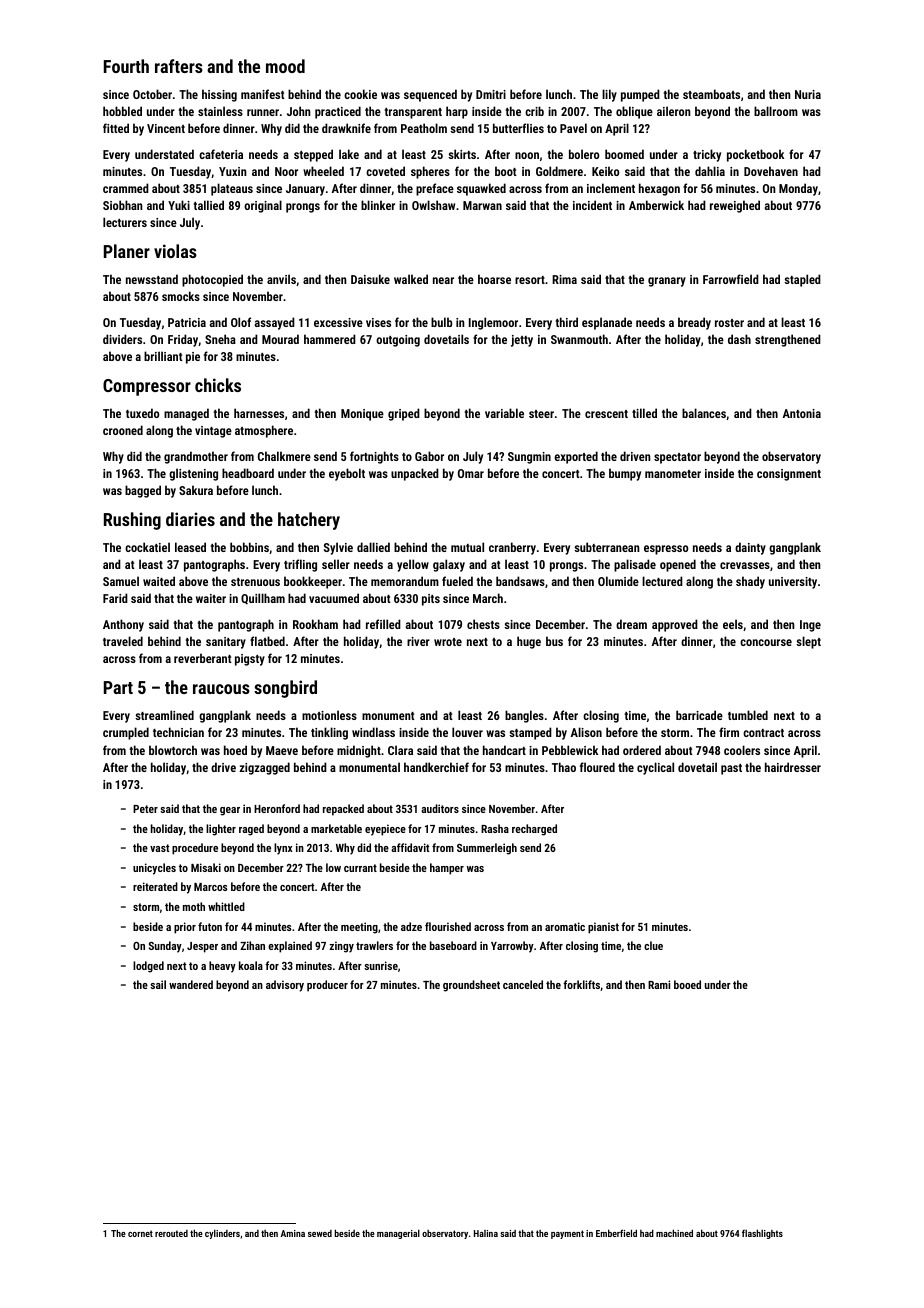 The width and height of the screenshot is (924, 1308). I want to click on waiter, so click(211, 598).
